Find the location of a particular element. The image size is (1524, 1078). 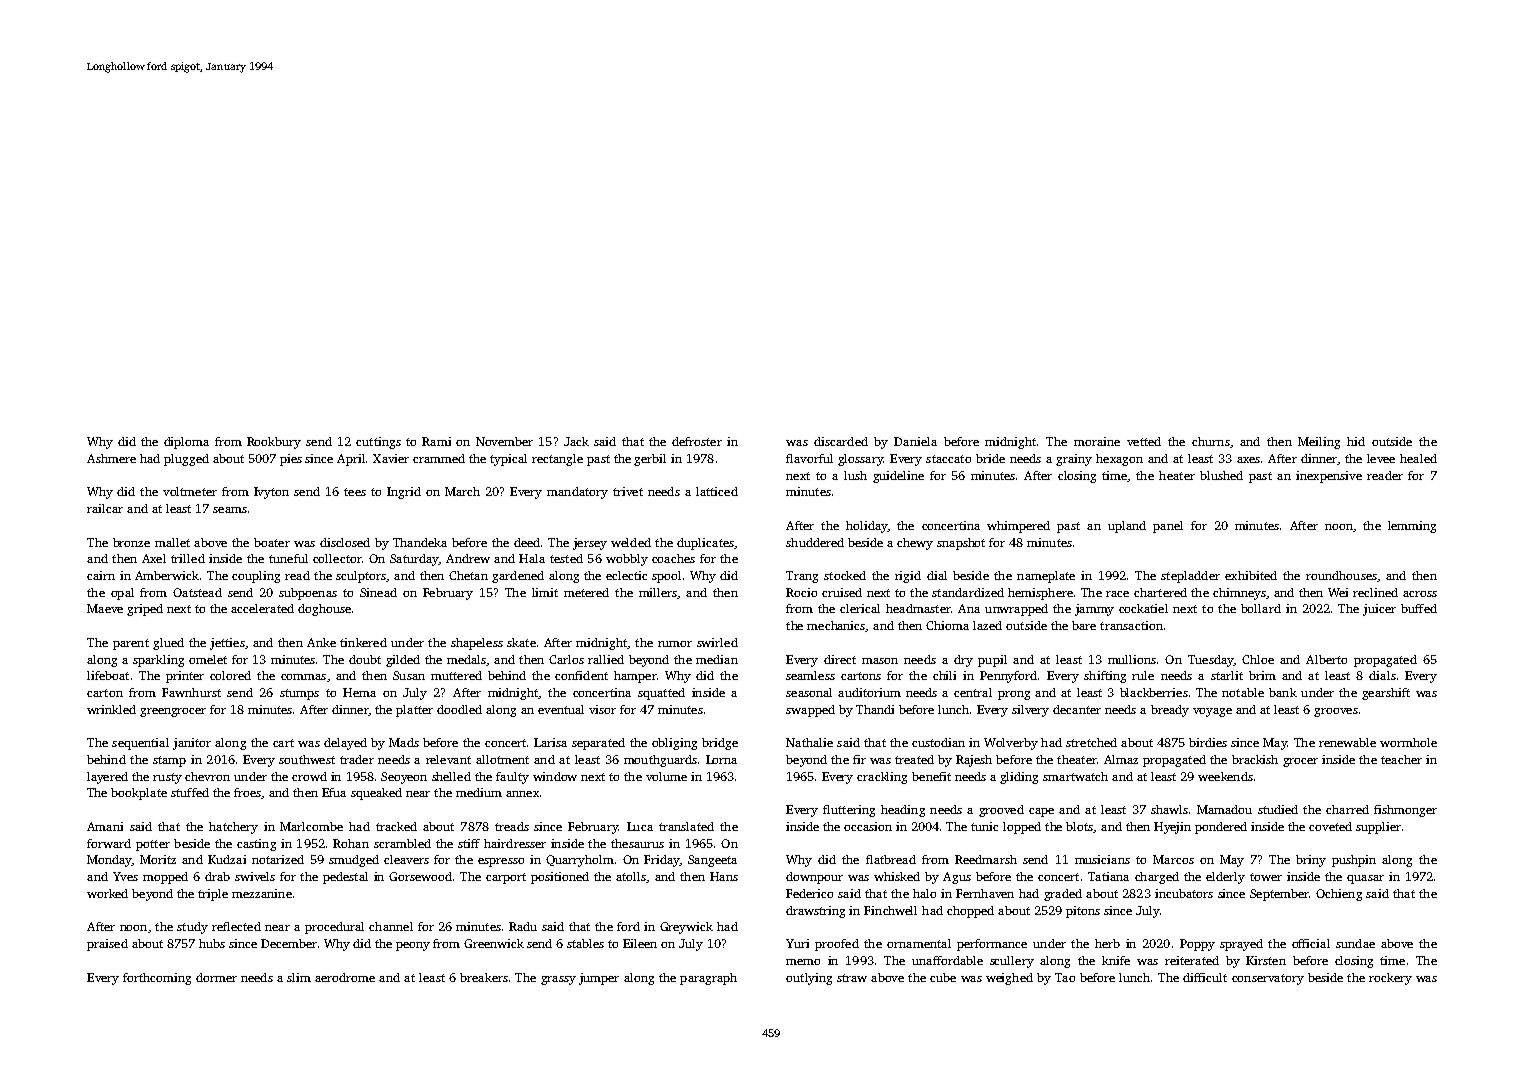

graded is located at coordinates (1063, 895).
